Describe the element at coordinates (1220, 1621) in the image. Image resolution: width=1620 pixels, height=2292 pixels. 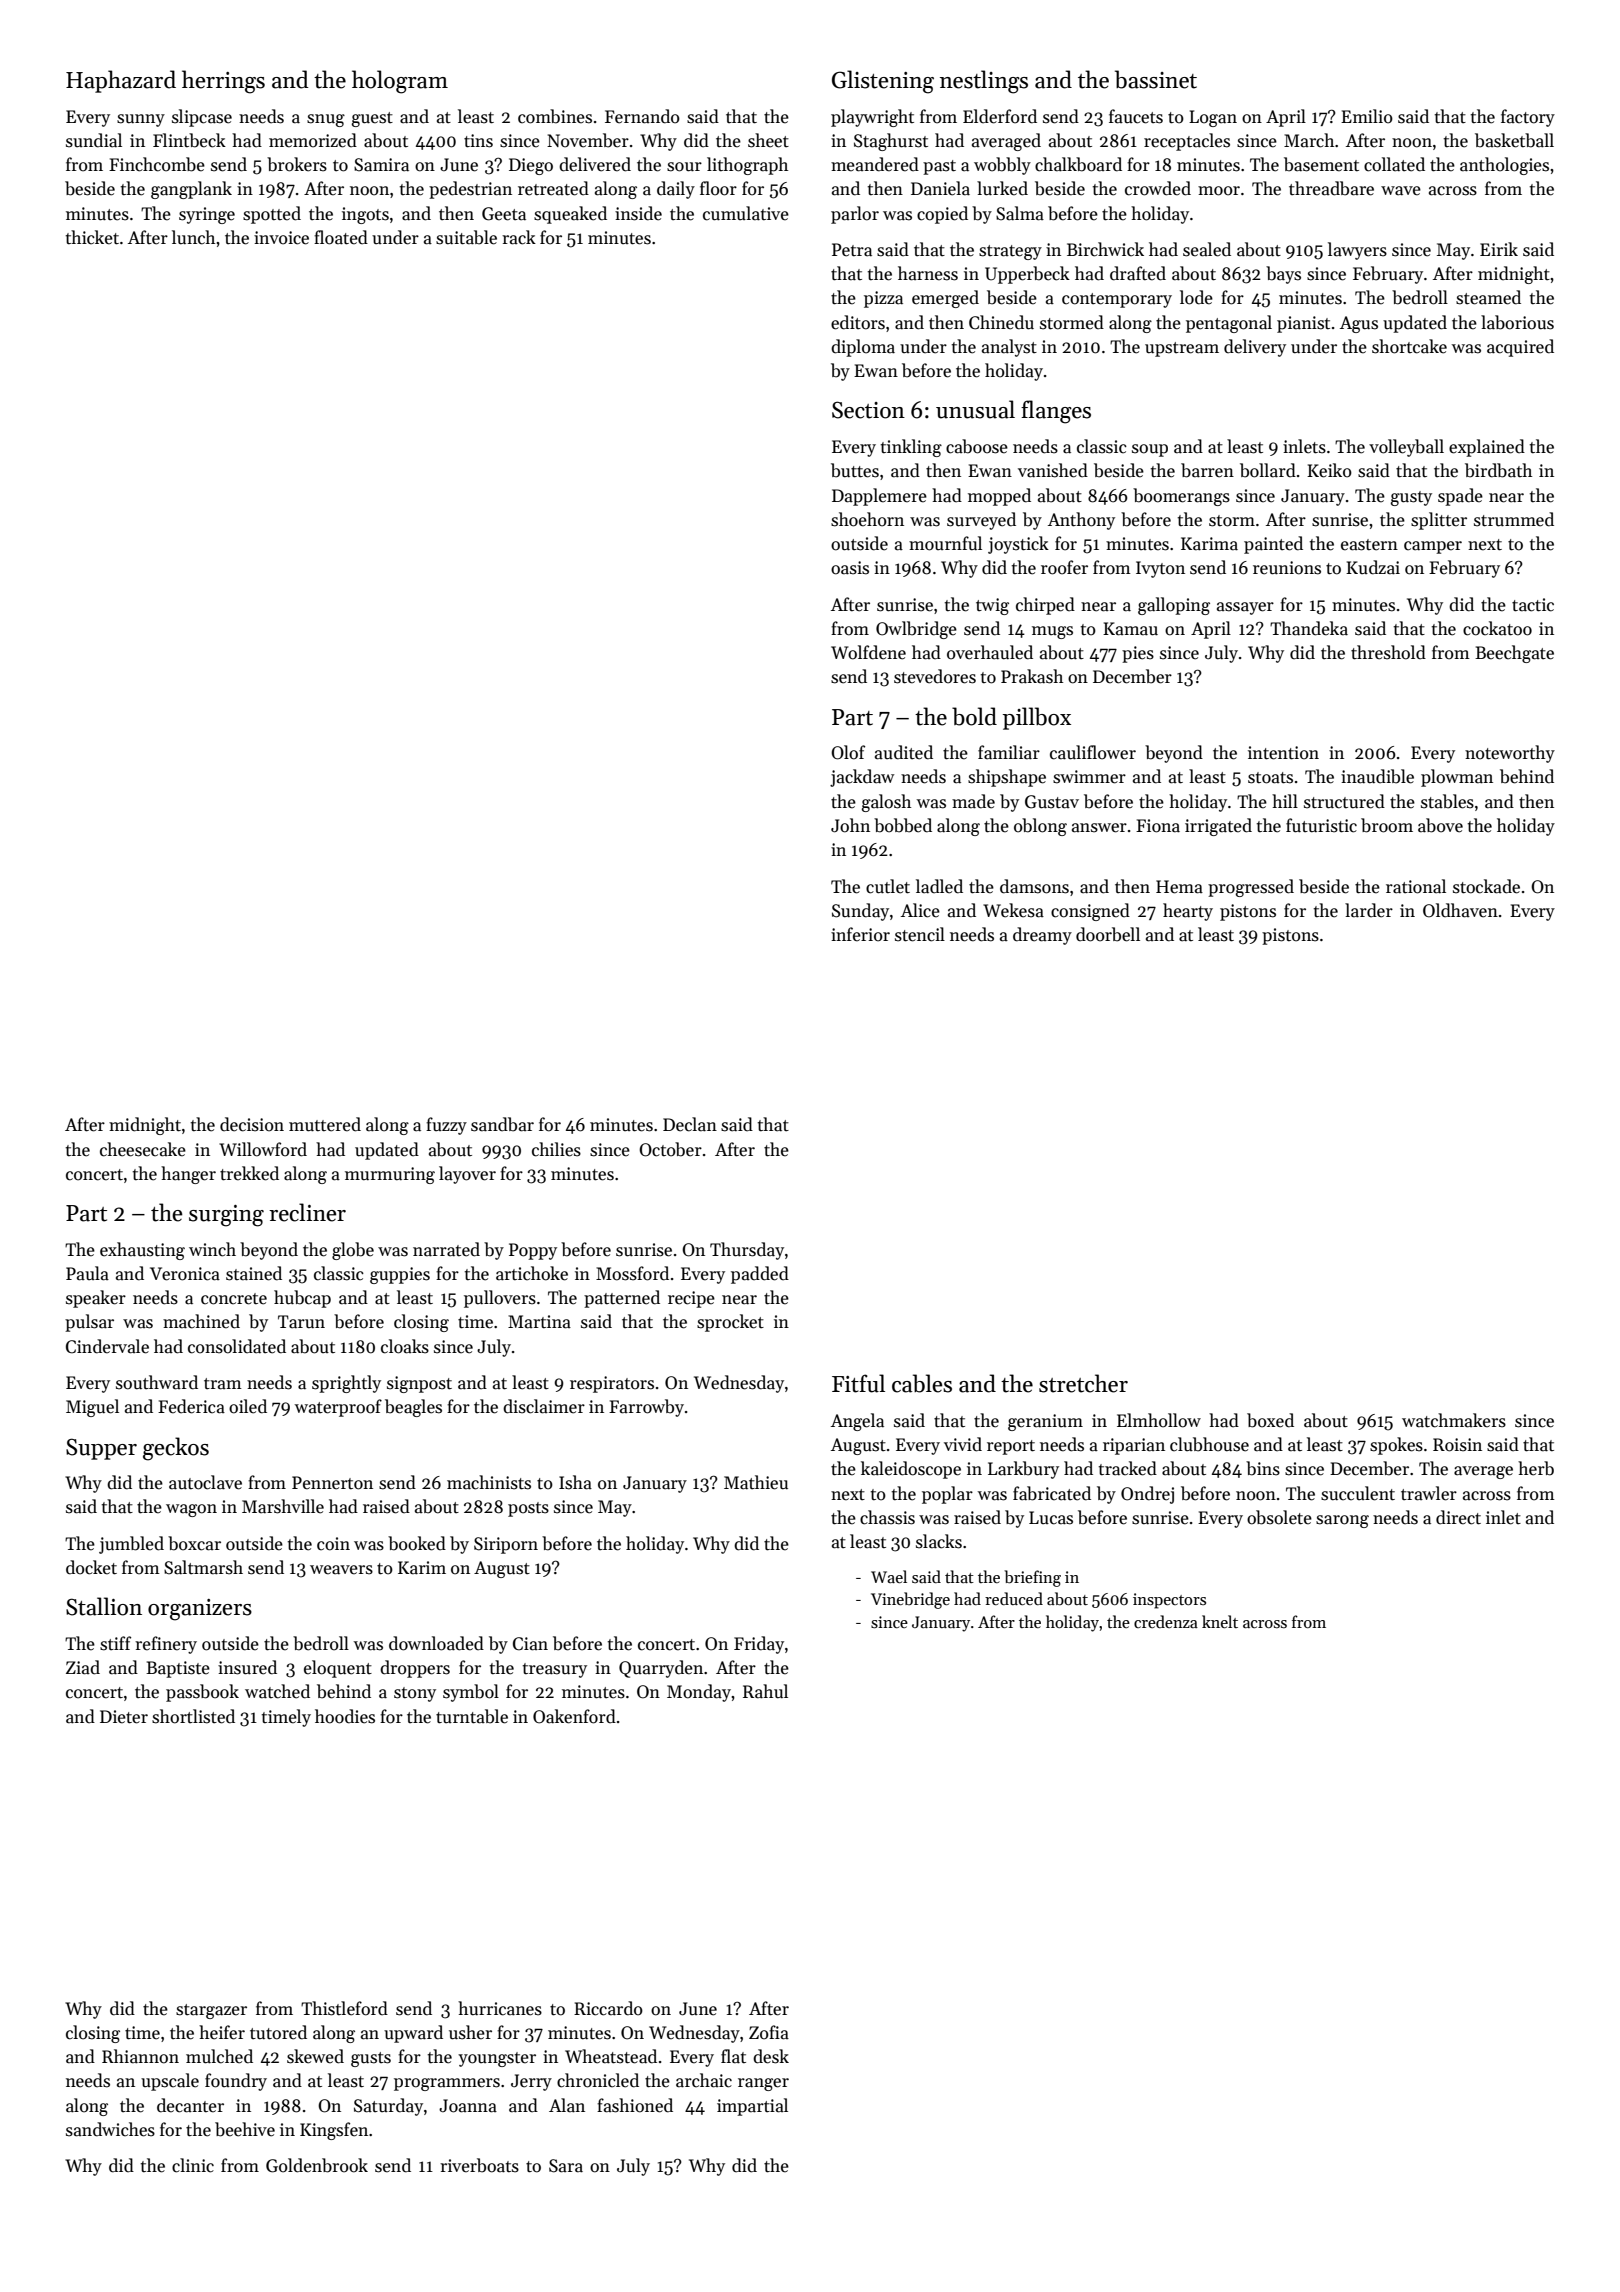
I see `knelt` at that location.
